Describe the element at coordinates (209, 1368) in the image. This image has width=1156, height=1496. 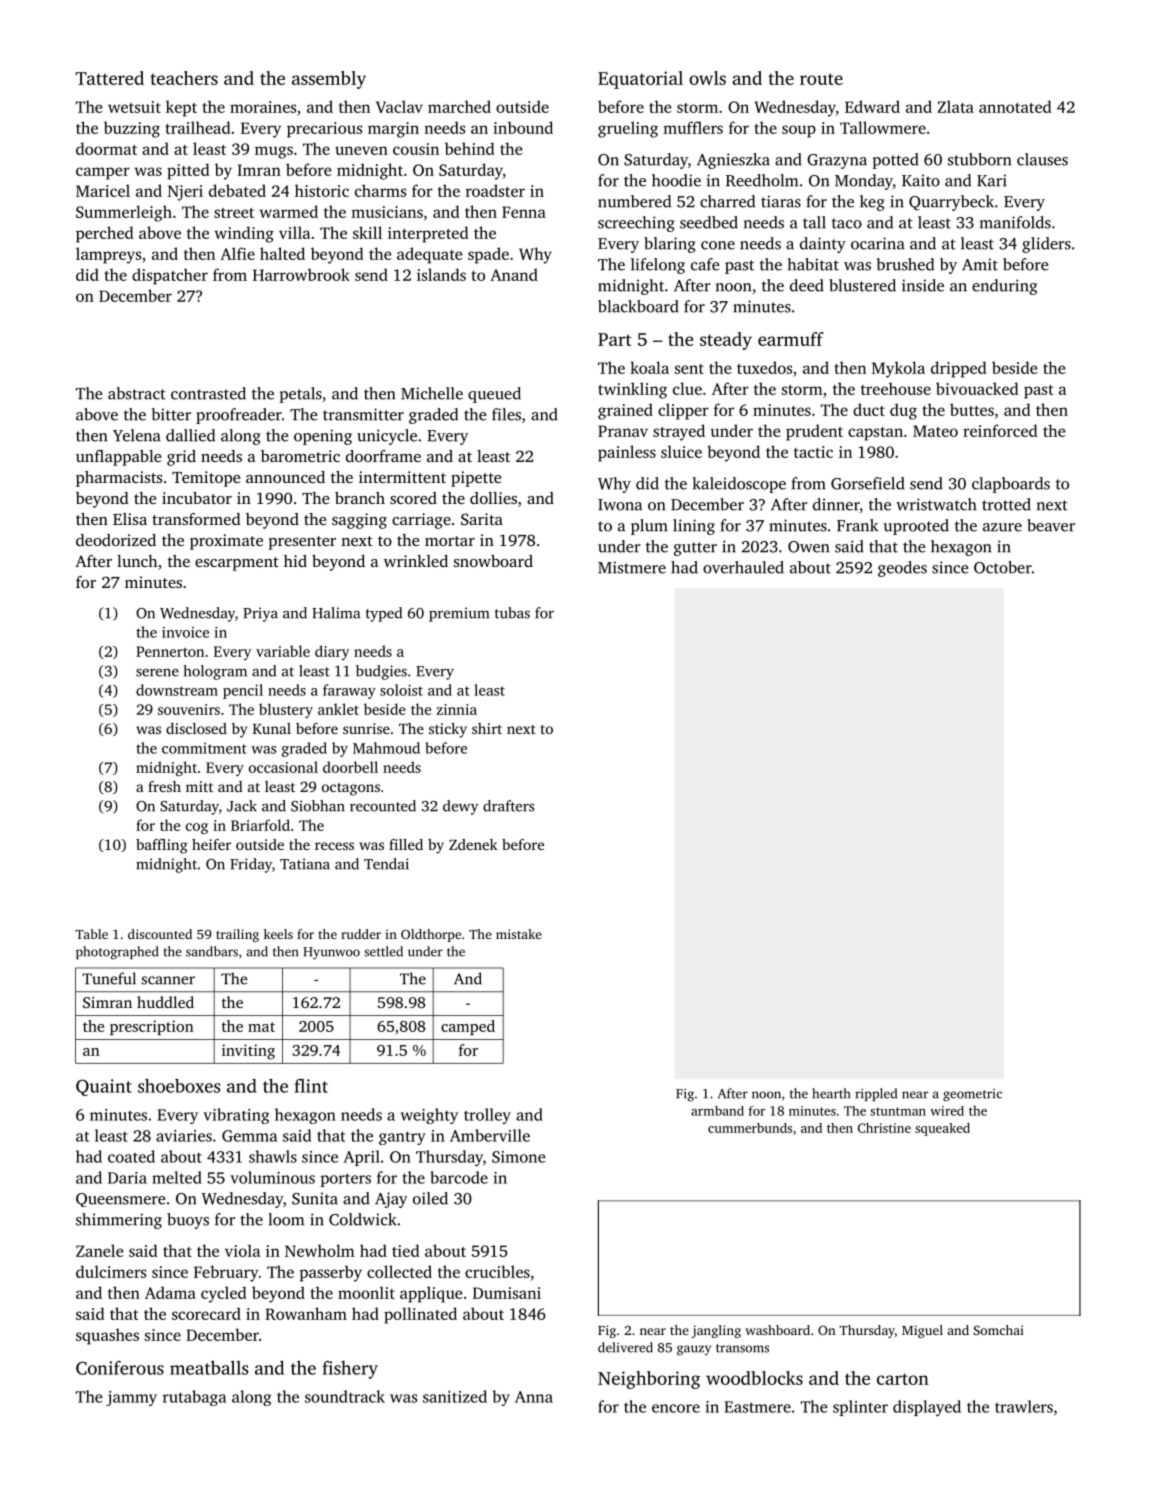
I see `meatballs` at that location.
